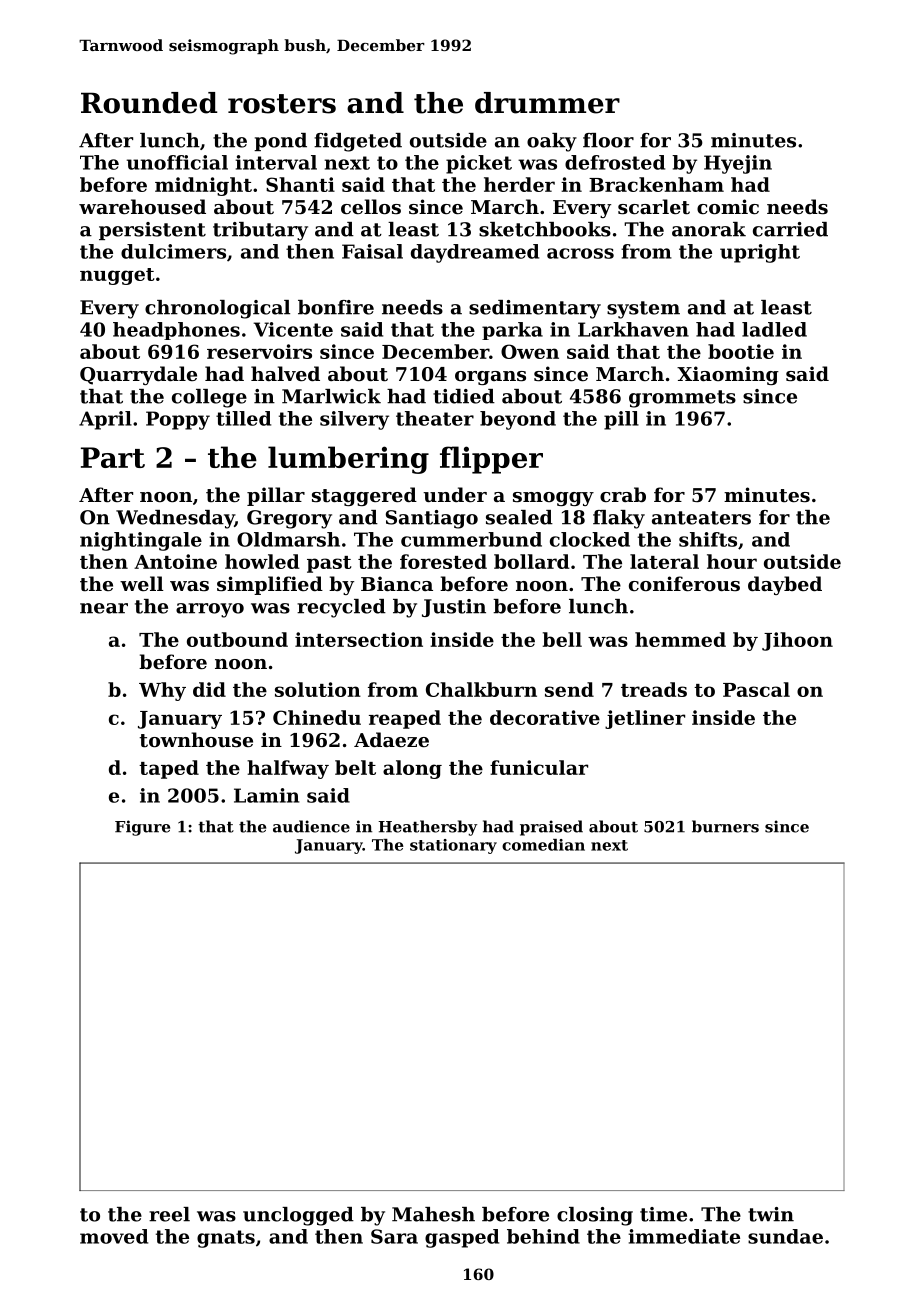 The height and width of the screenshot is (1308, 924). Describe the element at coordinates (738, 164) in the screenshot. I see `Hyejin` at that location.
